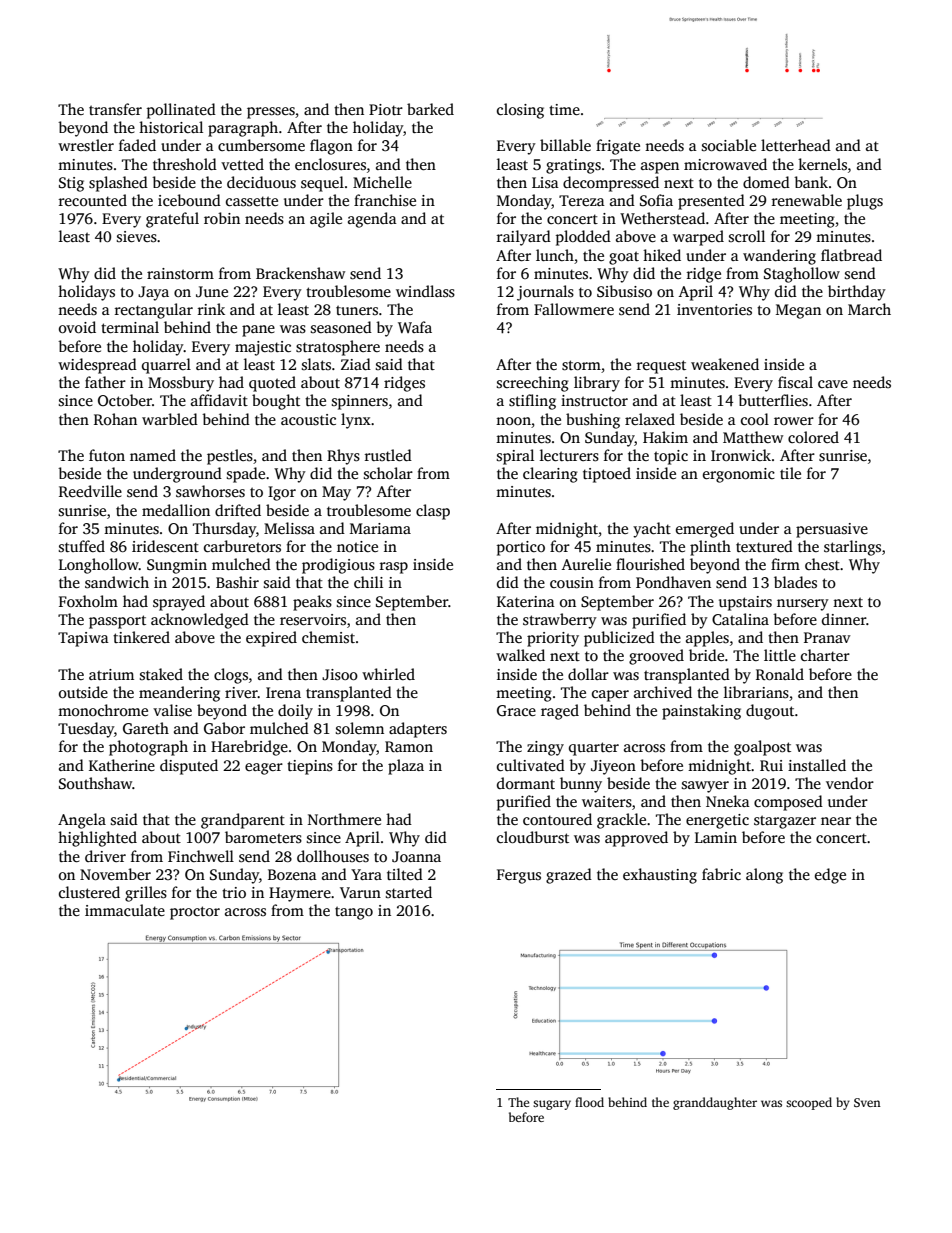 The height and width of the screenshot is (1233, 952). Describe the element at coordinates (594, 749) in the screenshot. I see `quarter` at that location.
